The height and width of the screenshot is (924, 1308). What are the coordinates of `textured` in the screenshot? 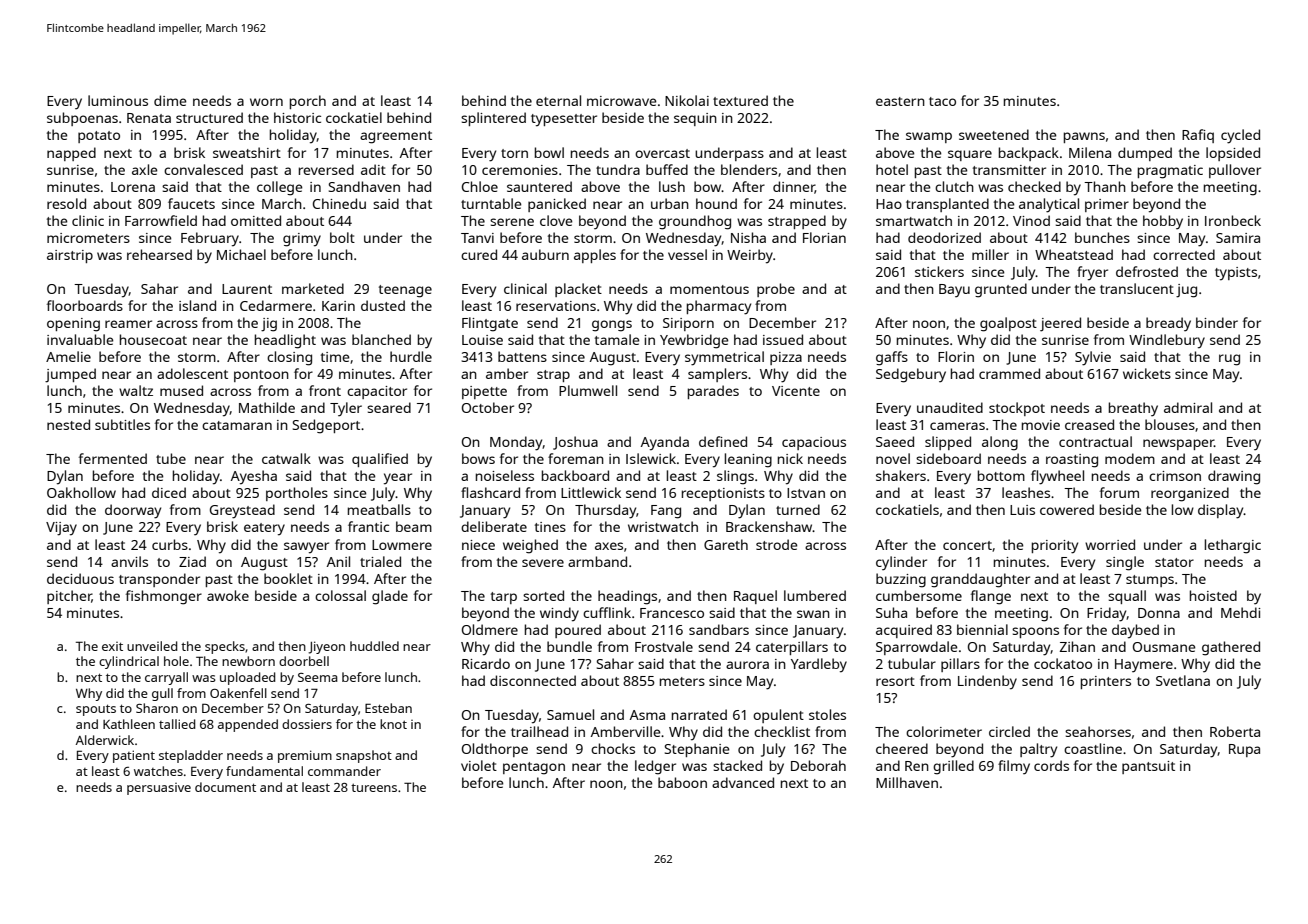 It's located at (740, 100).
